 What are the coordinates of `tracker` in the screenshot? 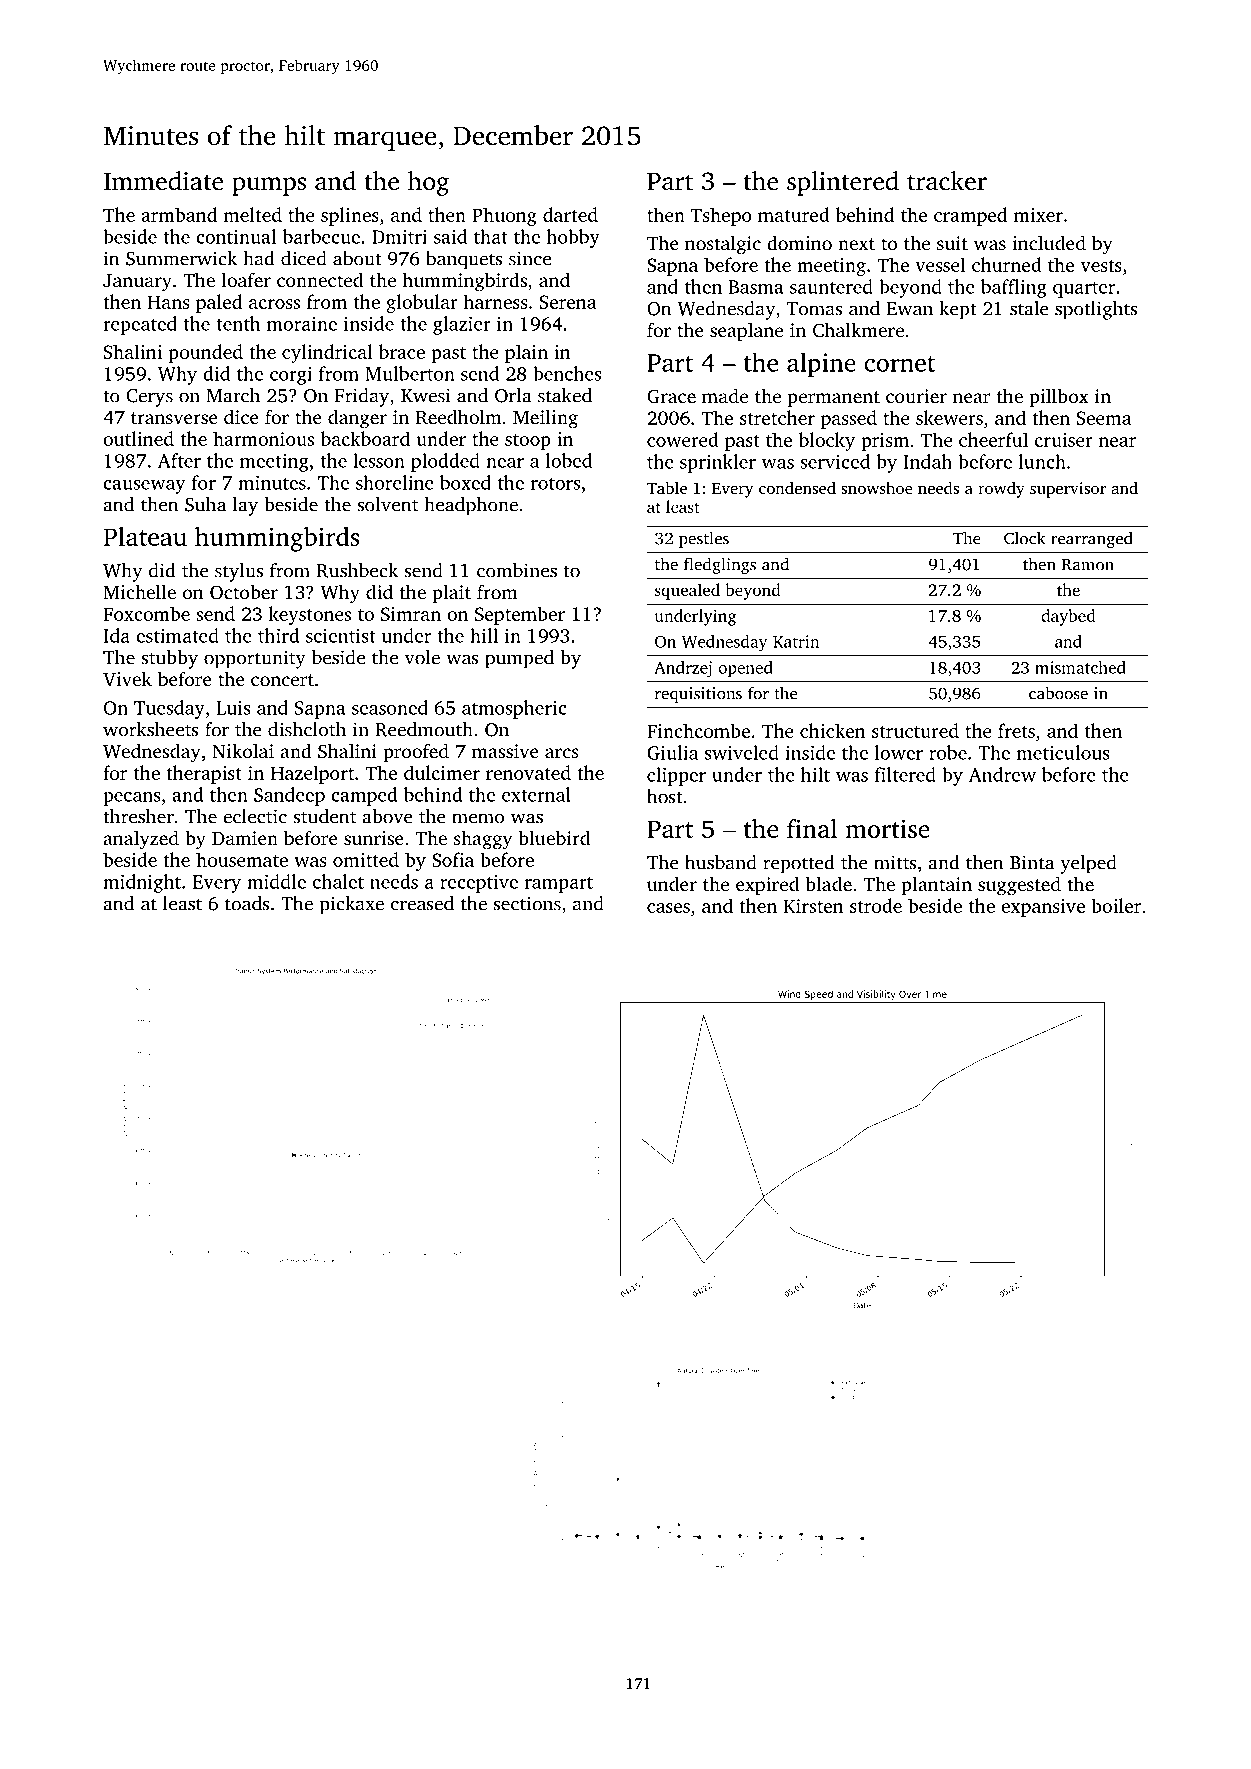 It's located at (947, 181).
